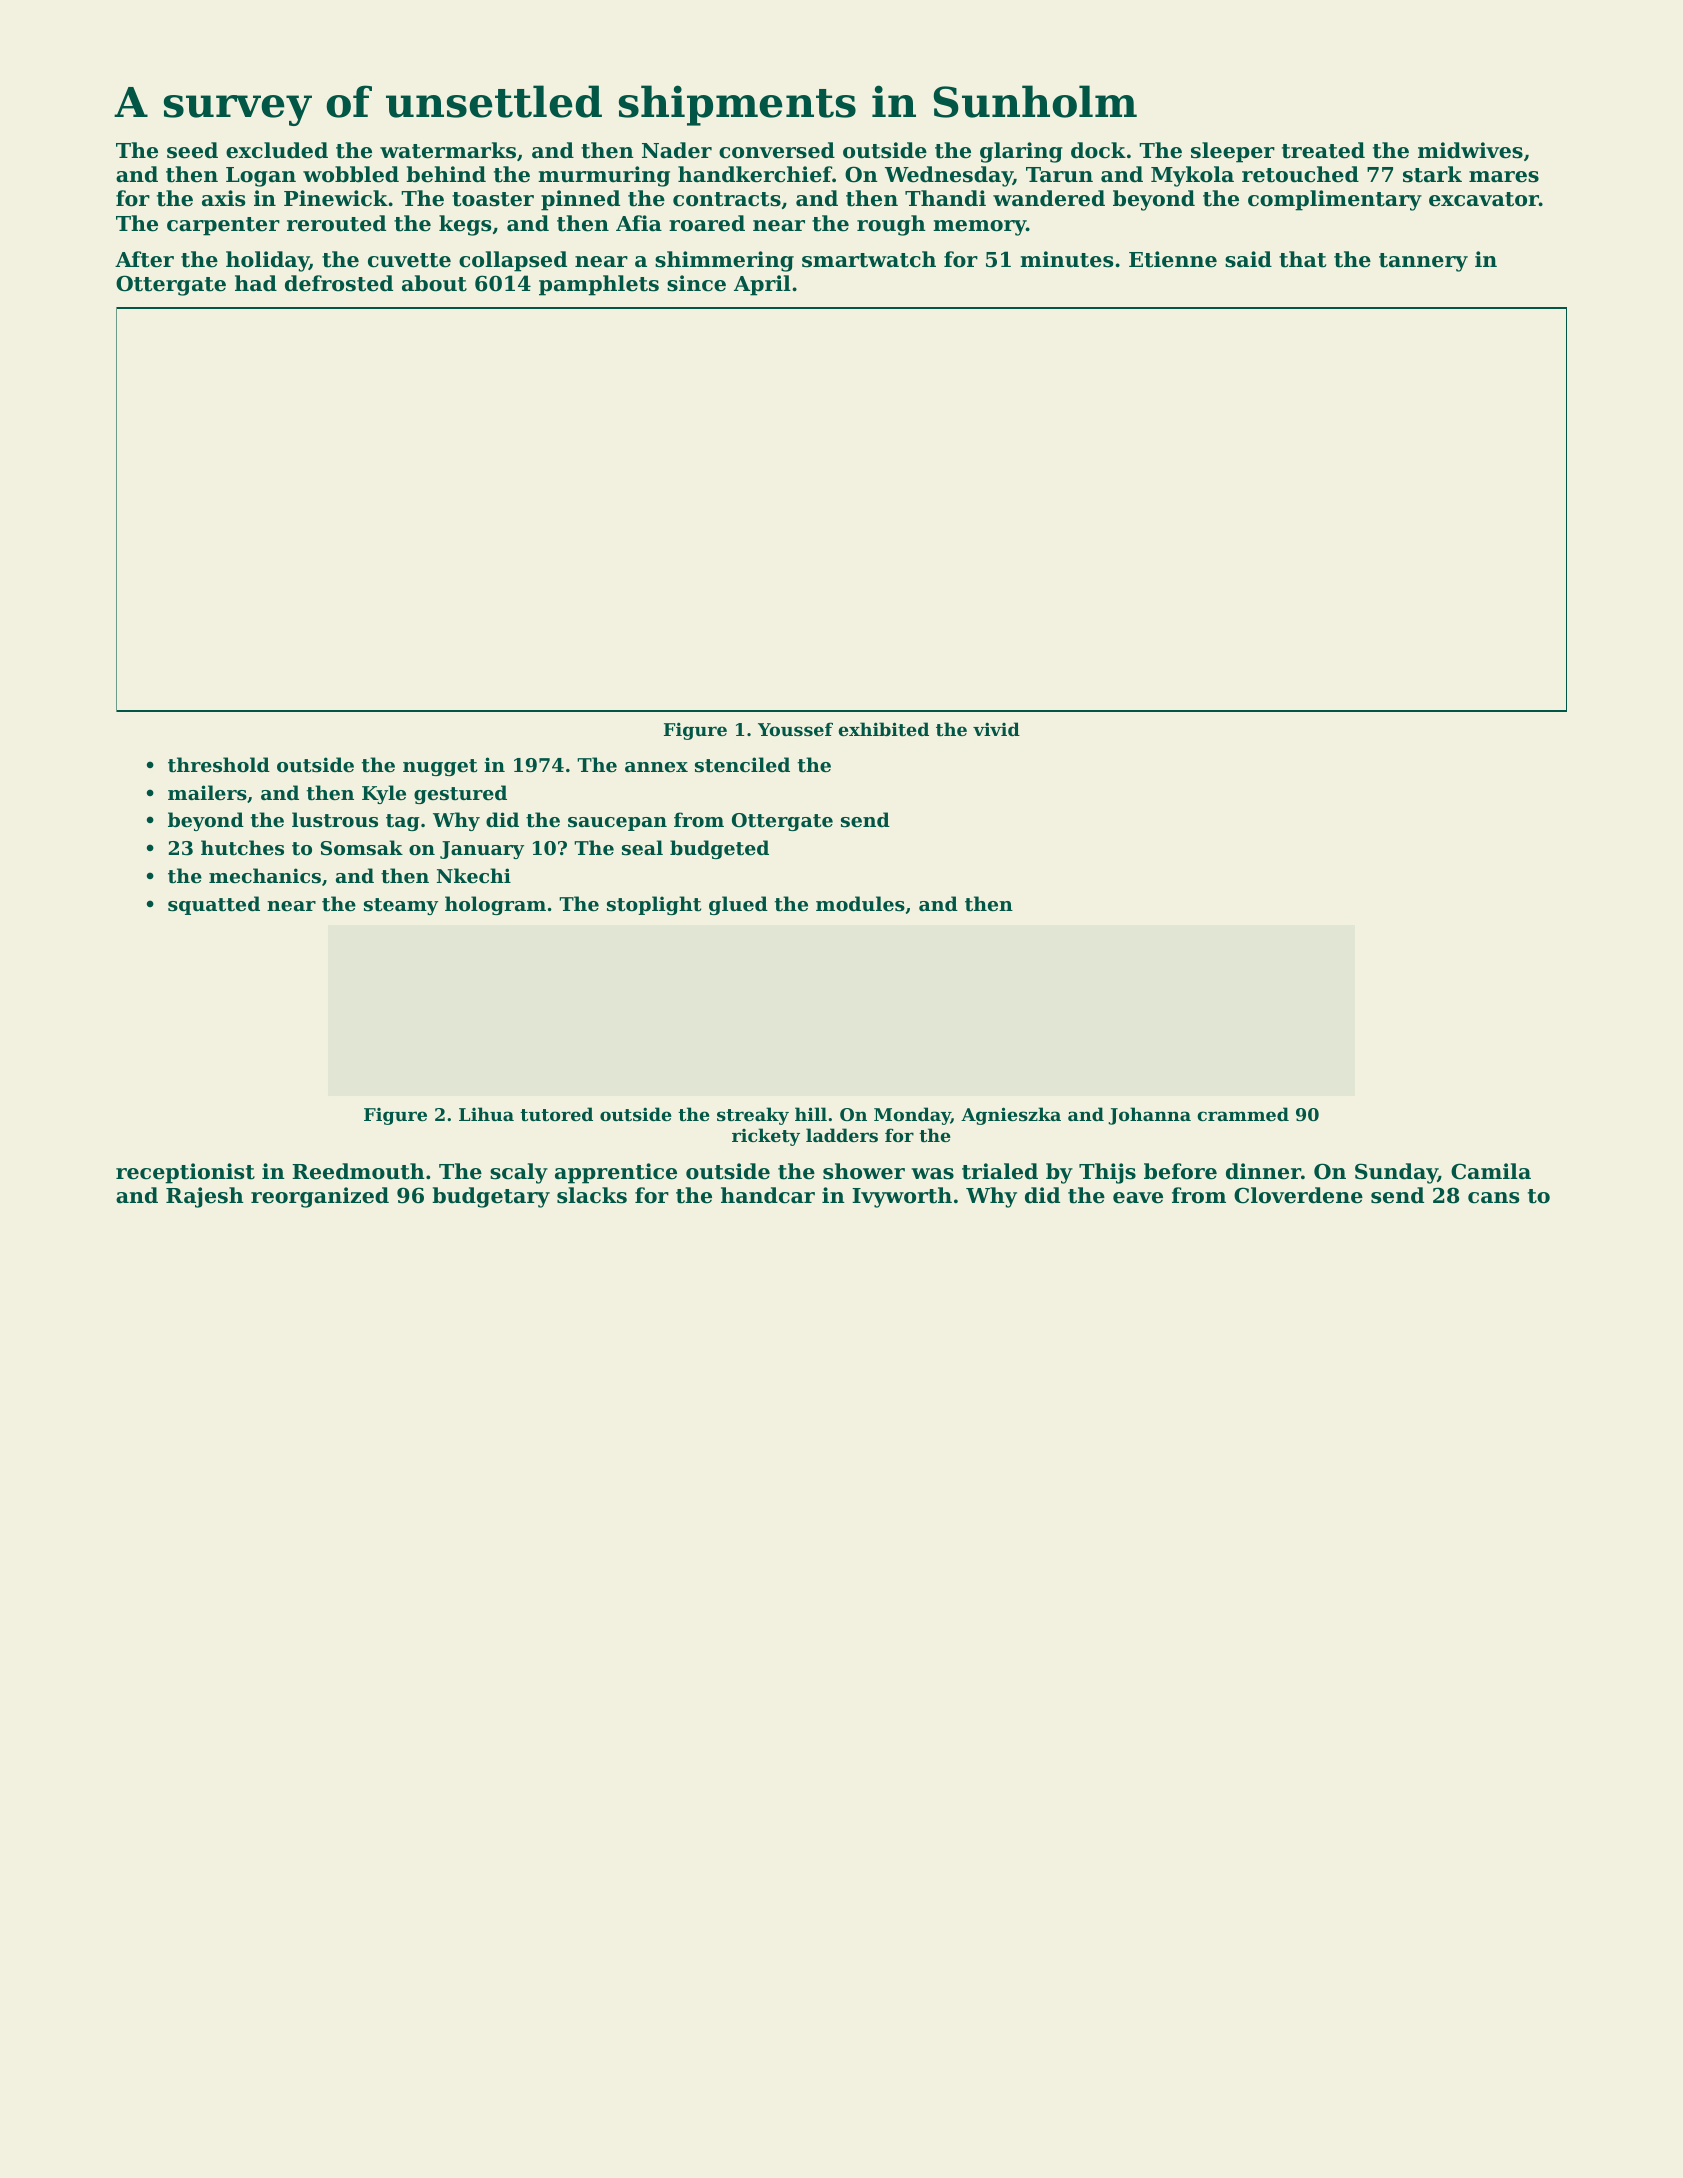 The height and width of the document is (2178, 1683). What do you see at coordinates (719, 849) in the document?
I see `budgeted` at bounding box center [719, 849].
